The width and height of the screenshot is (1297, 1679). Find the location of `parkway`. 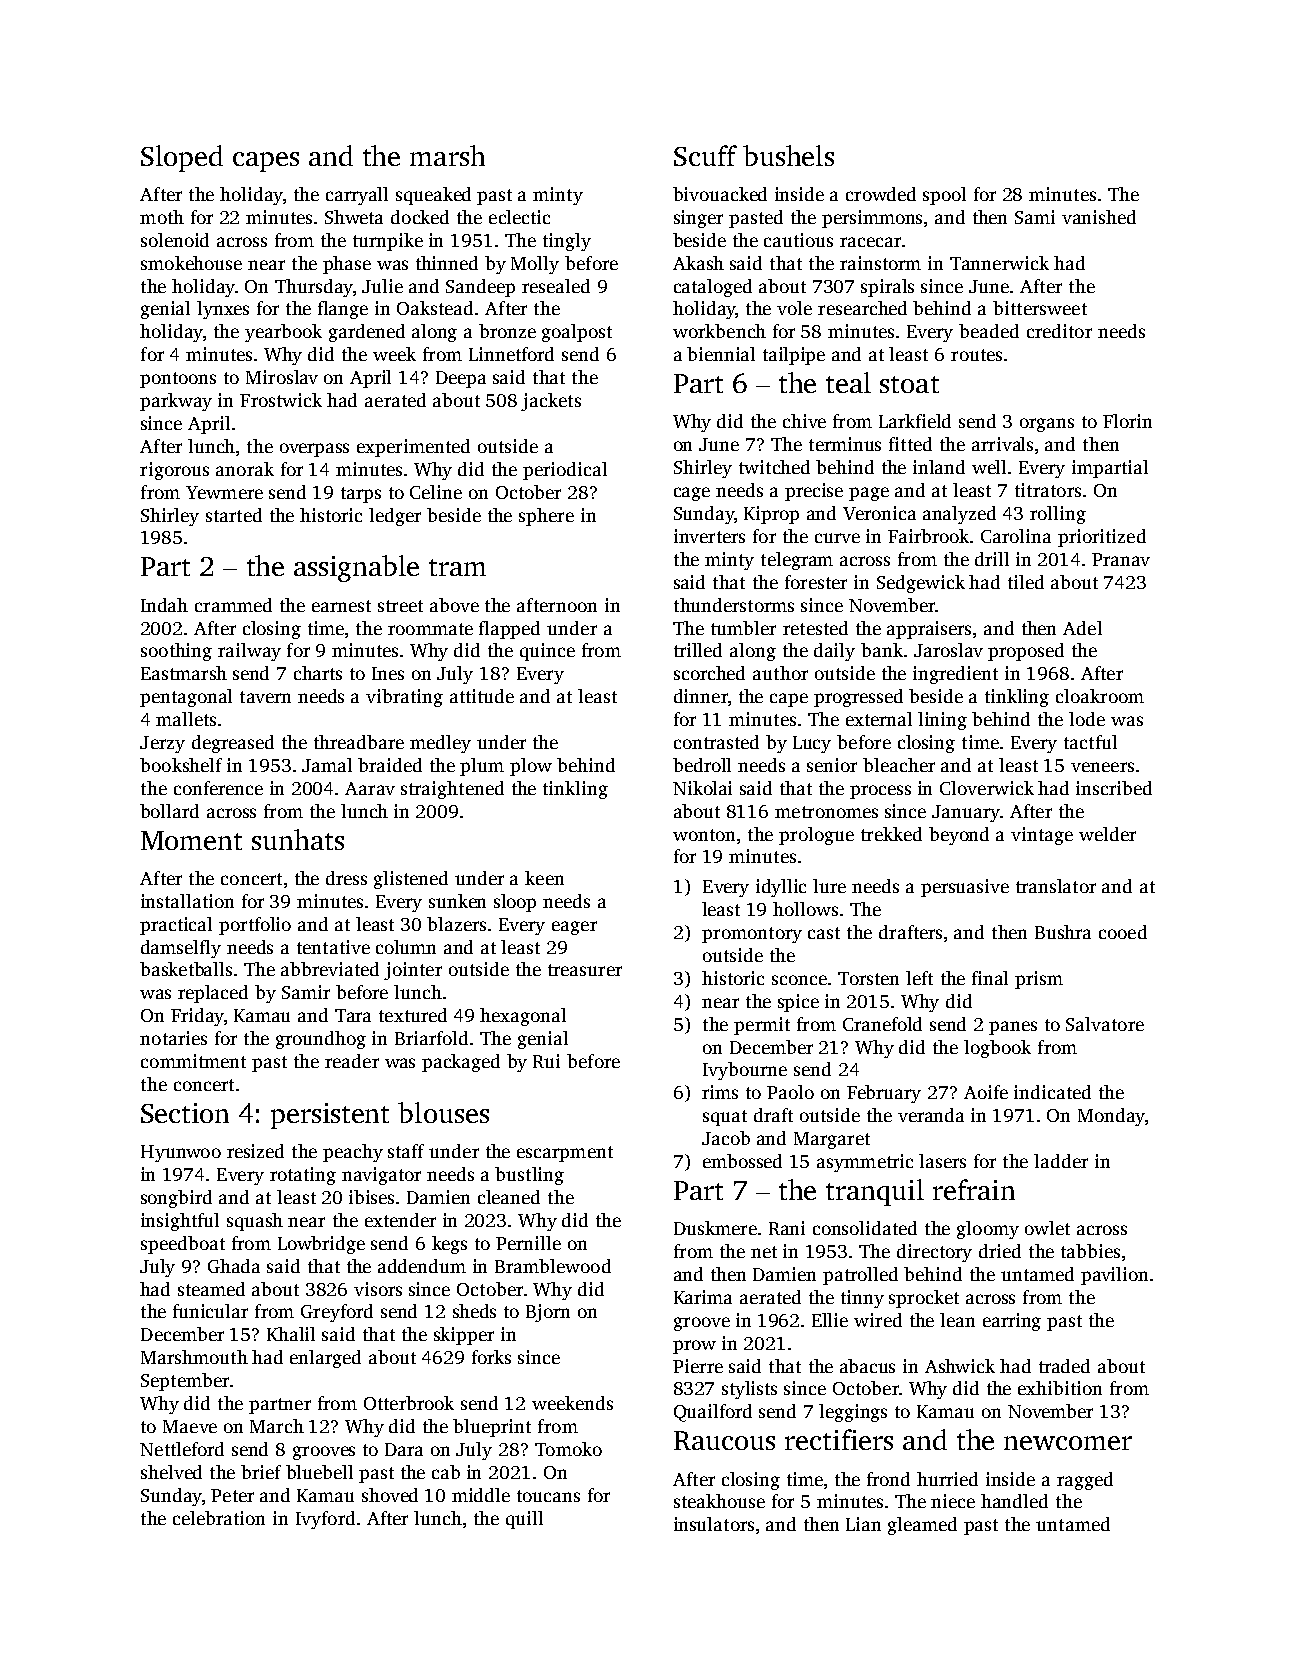

parkway is located at coordinates (176, 402).
